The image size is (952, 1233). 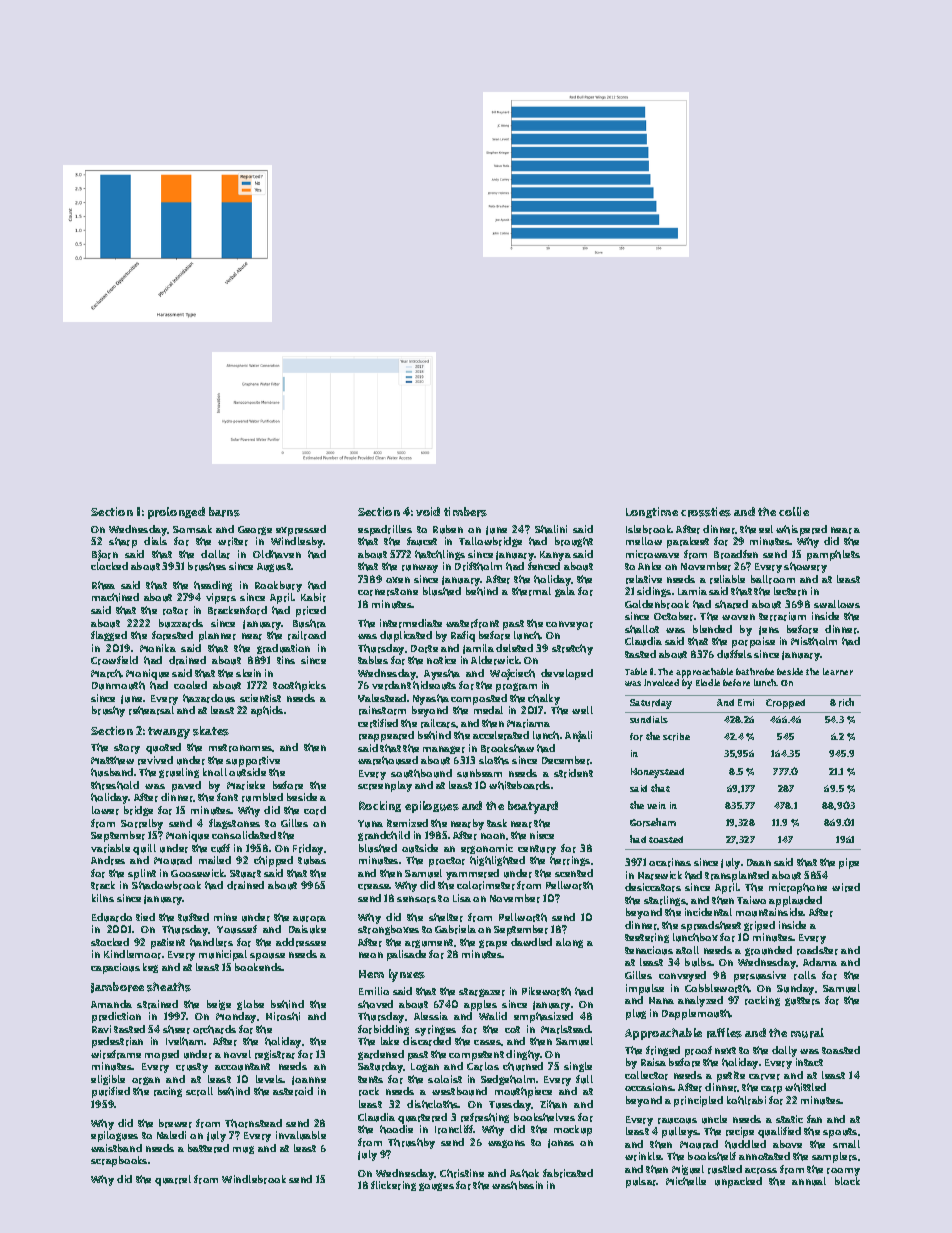 What do you see at coordinates (175, 611) in the document?
I see `rotor` at bounding box center [175, 611].
